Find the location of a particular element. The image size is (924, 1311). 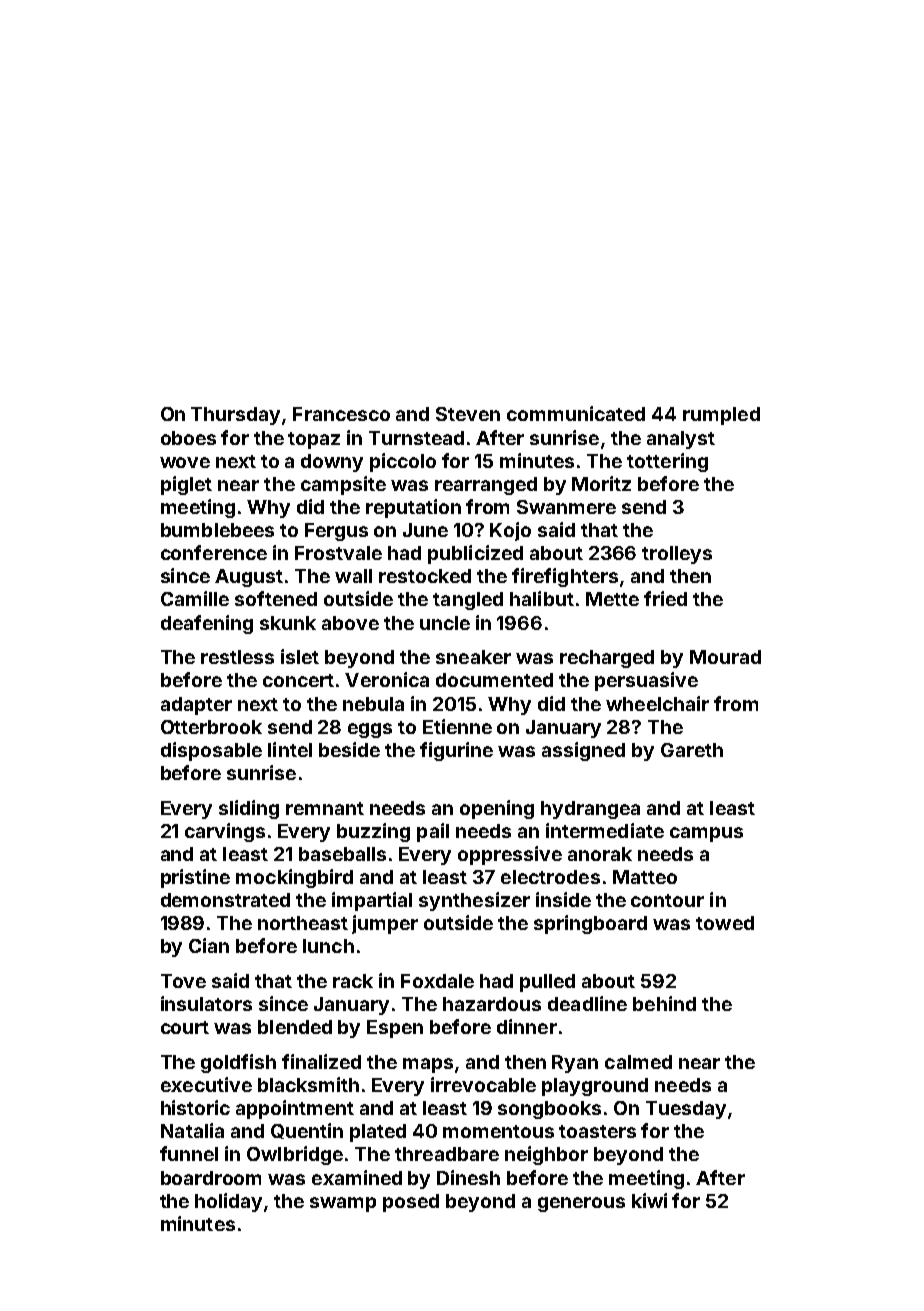

pristine is located at coordinates (195, 878).
